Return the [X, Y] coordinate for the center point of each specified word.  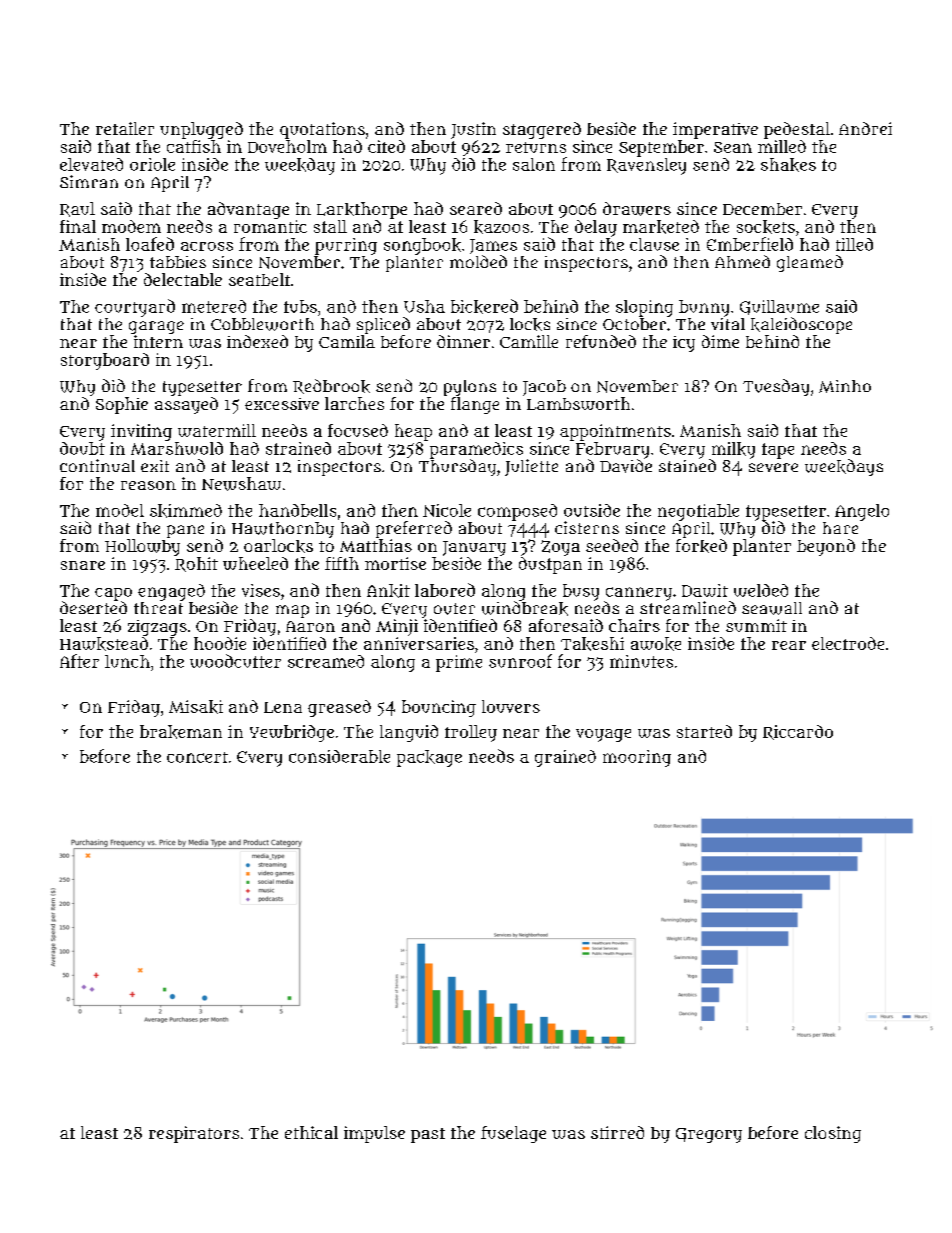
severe [773, 467]
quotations [322, 130]
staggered [542, 130]
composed [517, 512]
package [429, 758]
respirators [194, 1134]
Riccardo [798, 732]
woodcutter [235, 661]
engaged [171, 592]
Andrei [865, 128]
